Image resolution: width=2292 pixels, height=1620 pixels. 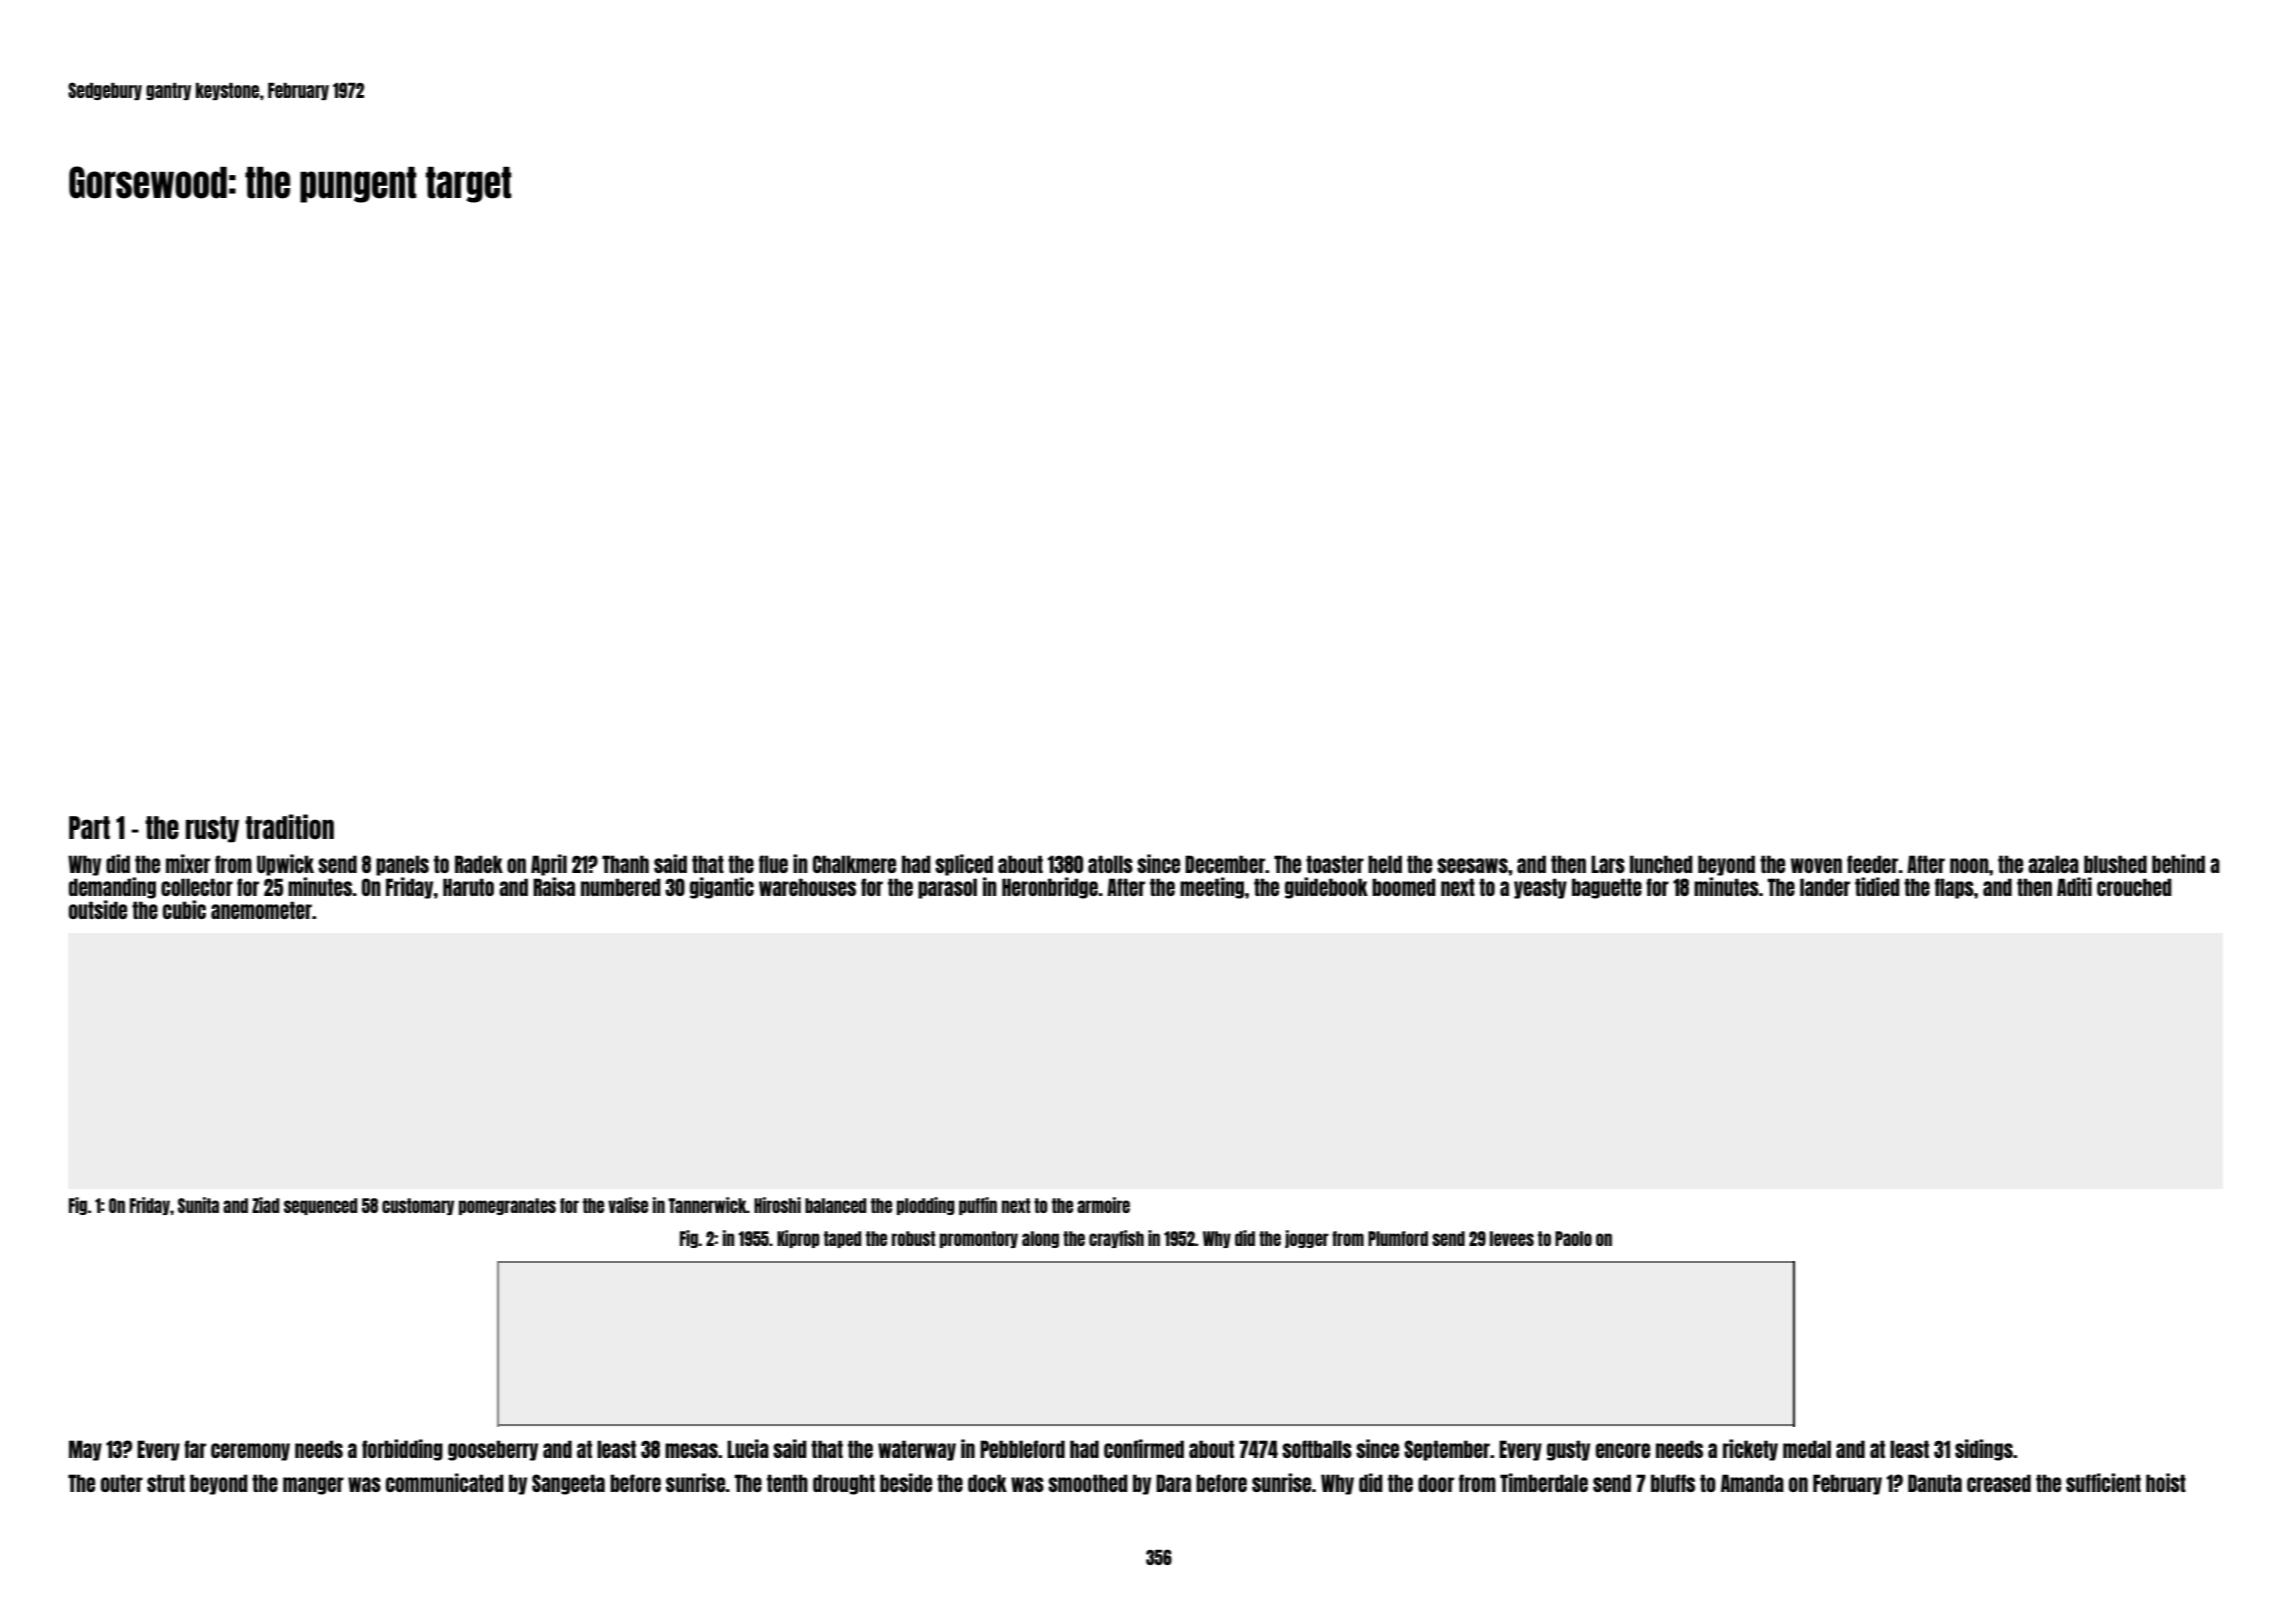 I want to click on lunched, so click(x=1661, y=864).
